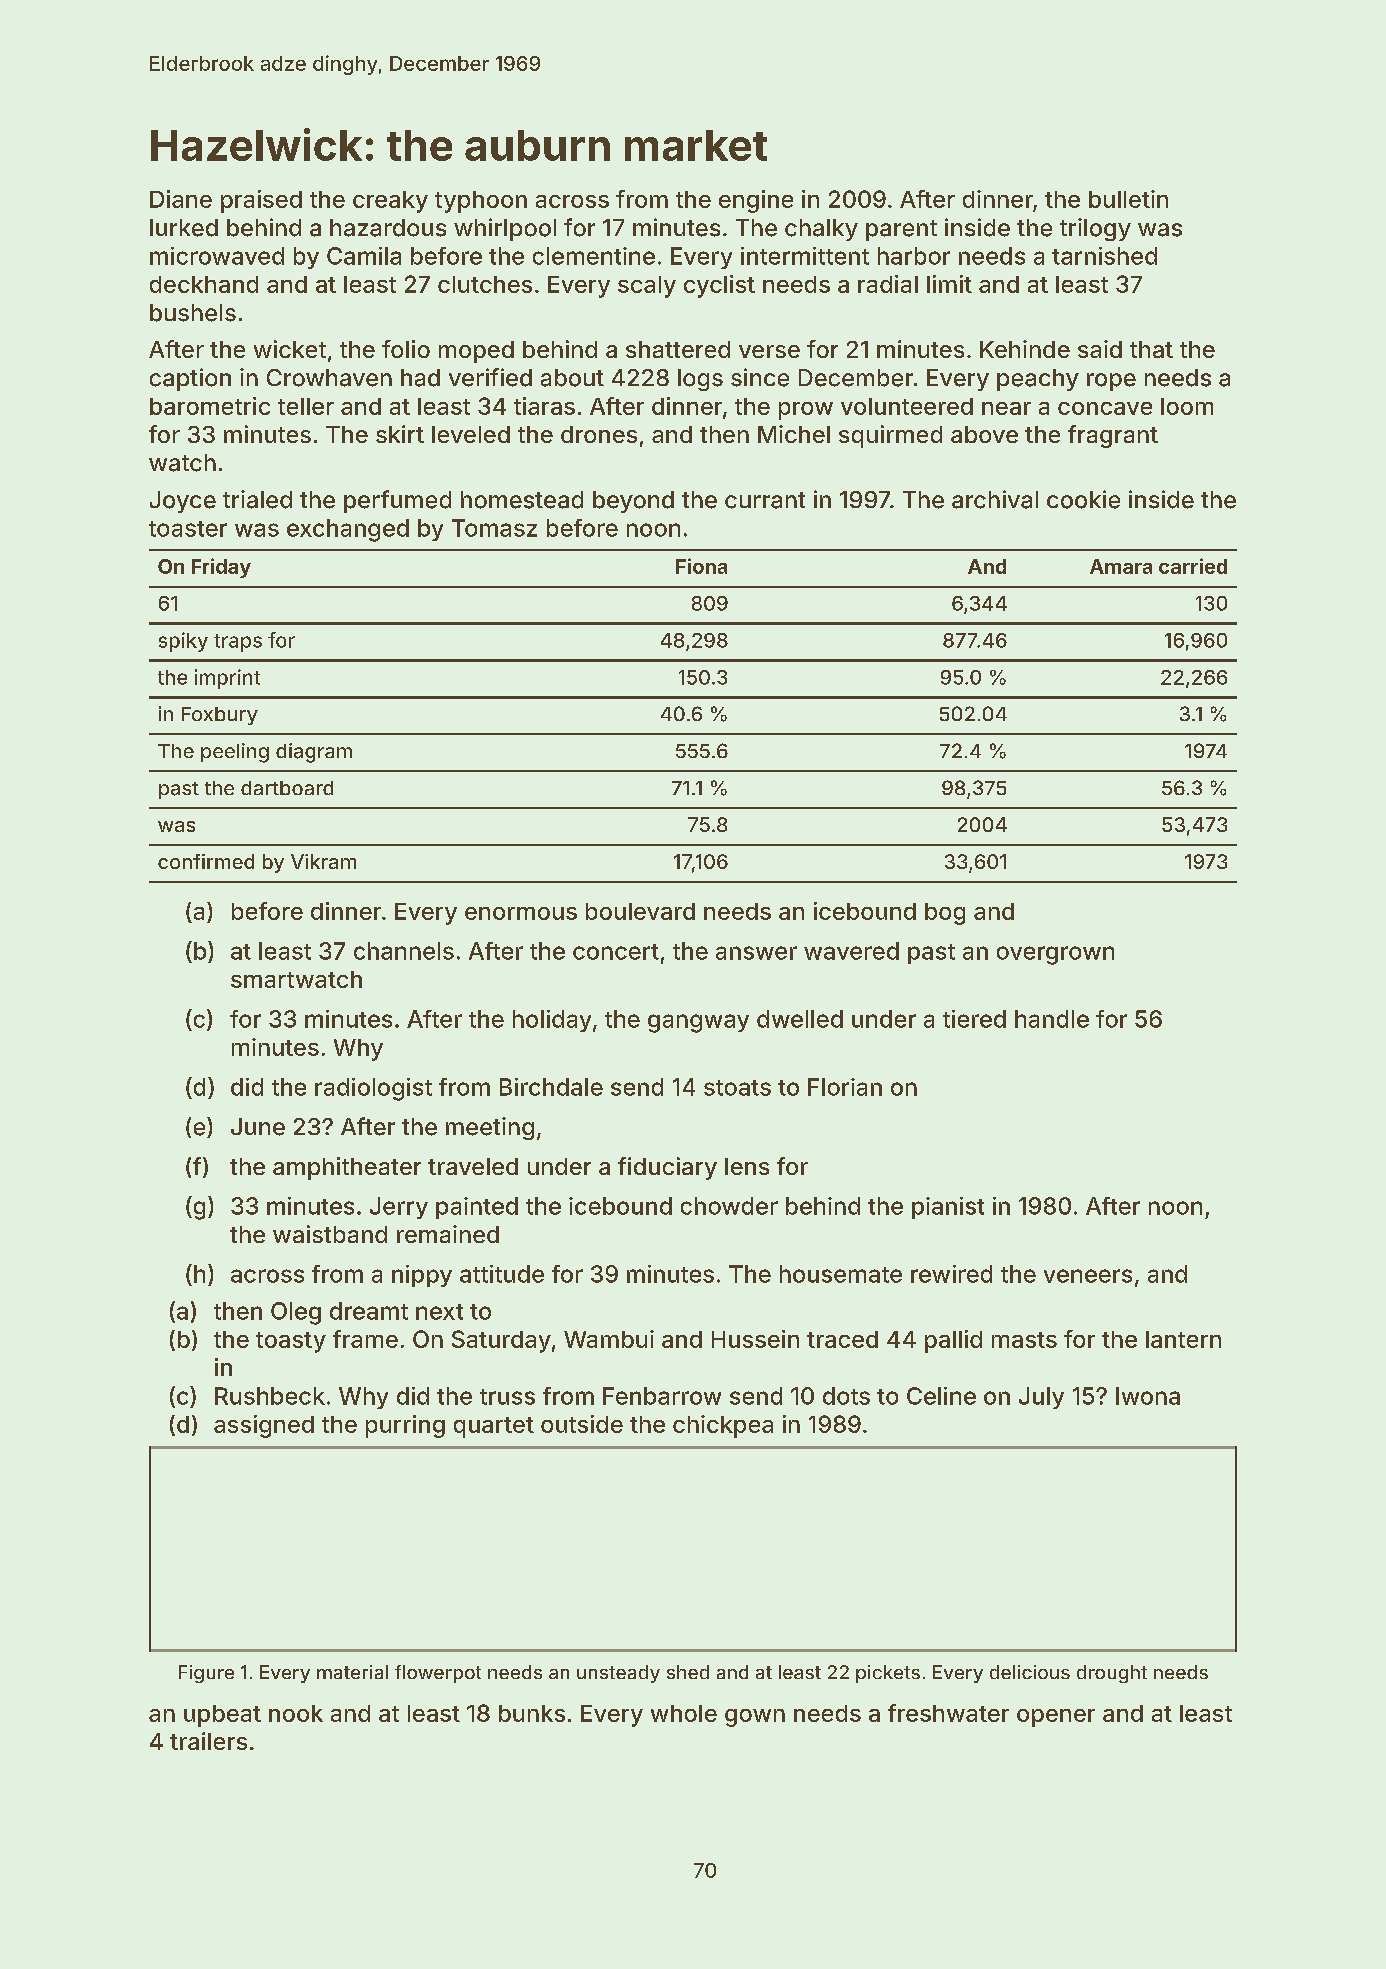  Describe the element at coordinates (390, 202) in the screenshot. I see `creaky` at that location.
